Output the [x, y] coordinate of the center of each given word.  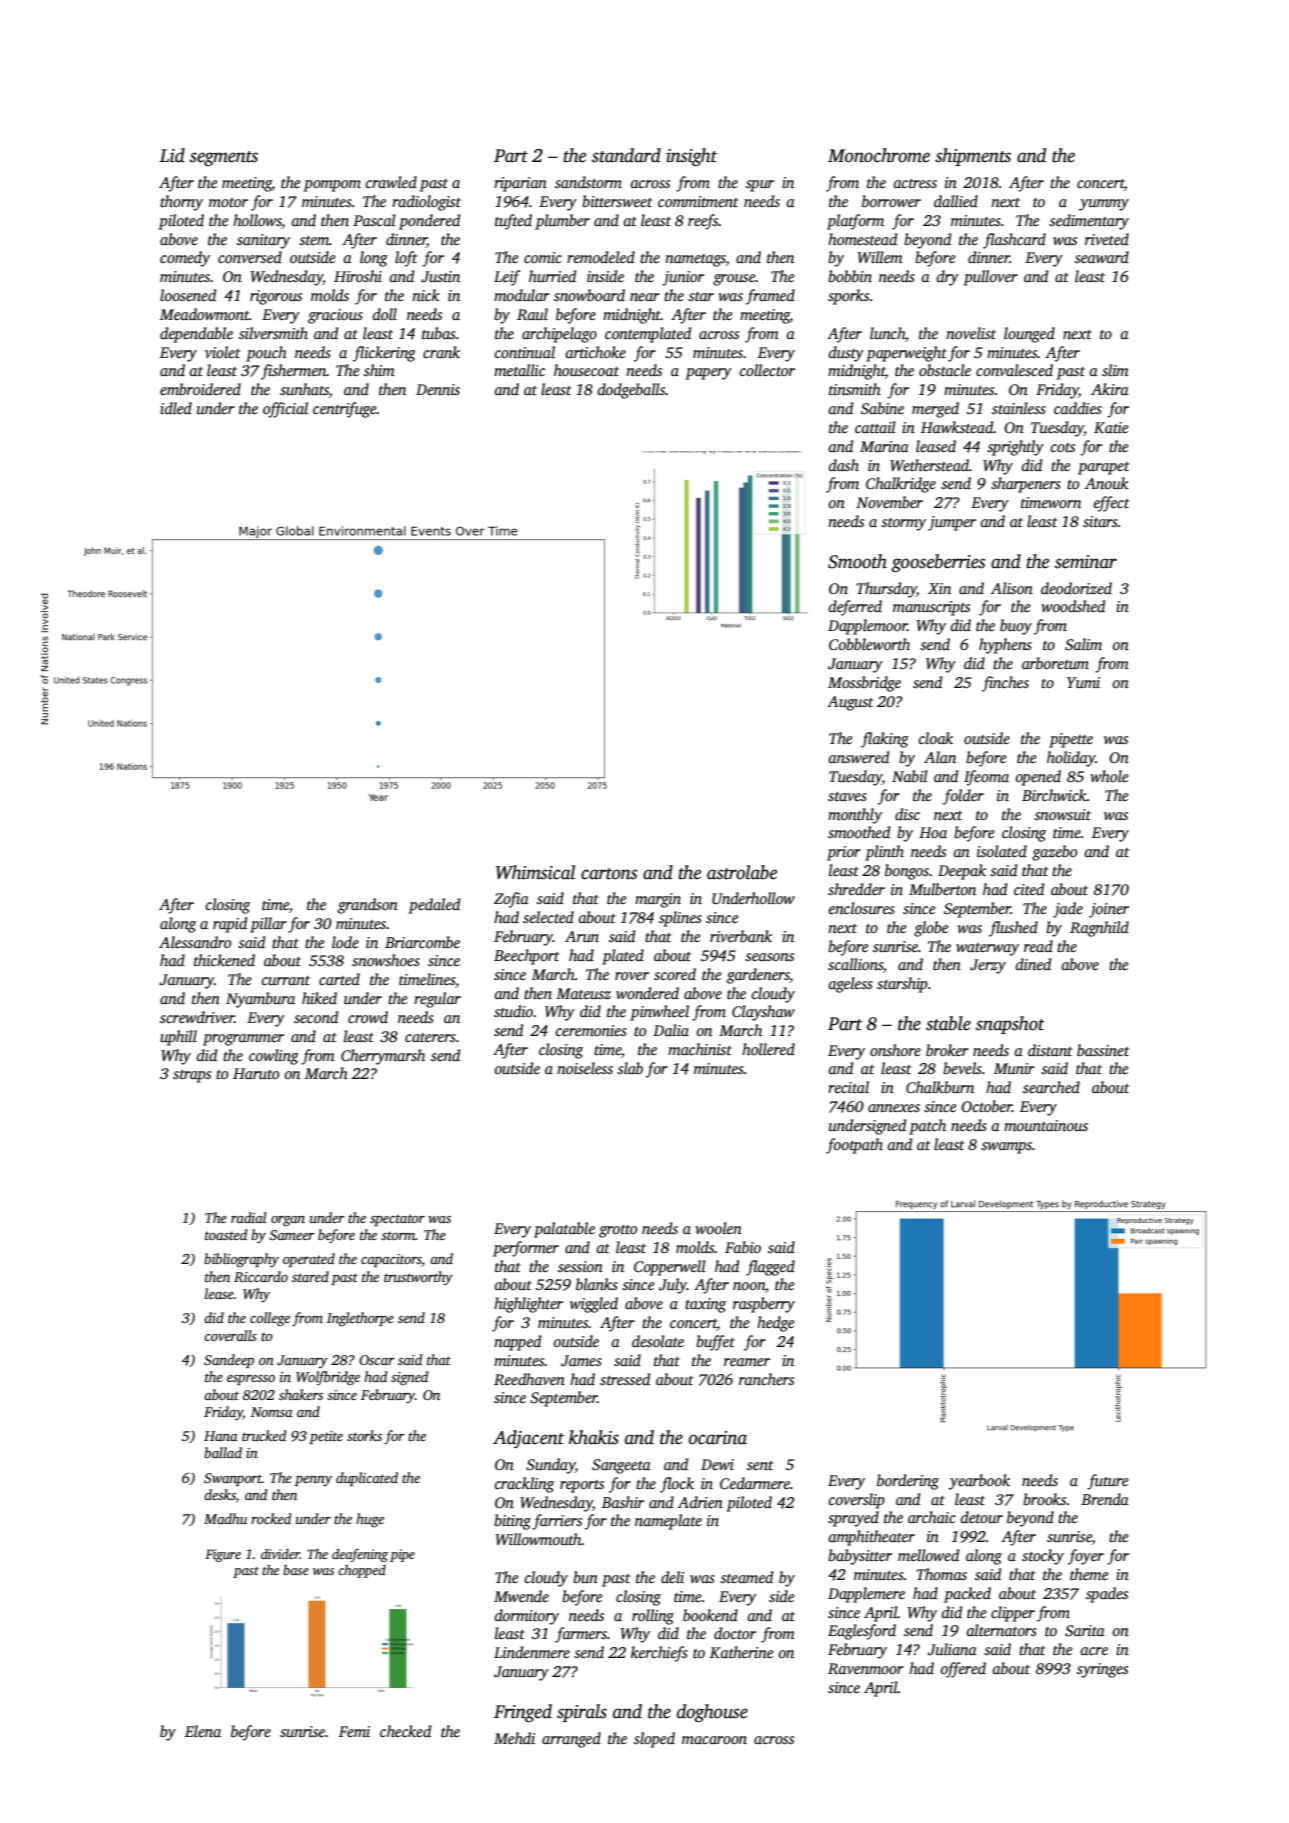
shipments [973, 157]
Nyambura [260, 1000]
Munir [1014, 1068]
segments [224, 158]
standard [626, 155]
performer [526, 1249]
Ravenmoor [866, 1668]
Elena [203, 1731]
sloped [654, 1740]
